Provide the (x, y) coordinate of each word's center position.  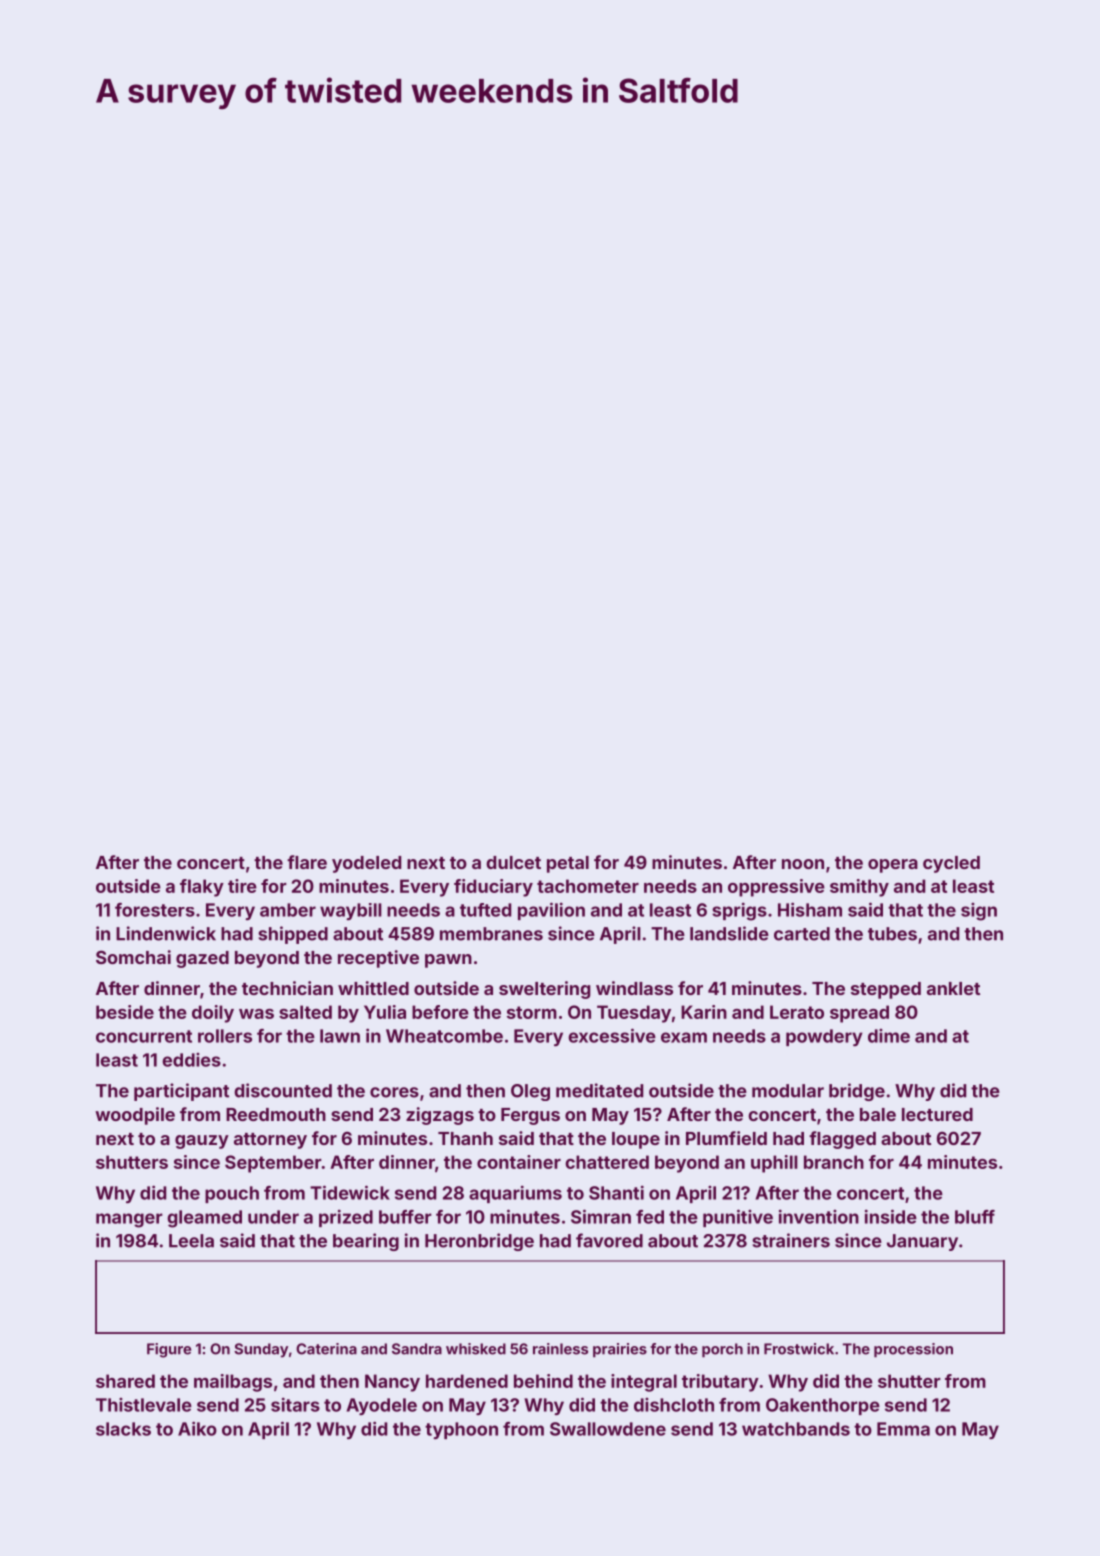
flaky (202, 888)
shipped (293, 935)
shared (125, 1381)
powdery (824, 1037)
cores (394, 1092)
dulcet (513, 862)
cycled (951, 864)
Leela (191, 1241)
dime (889, 1036)
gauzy (202, 1142)
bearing (366, 1242)
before (440, 1012)
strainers (791, 1240)
